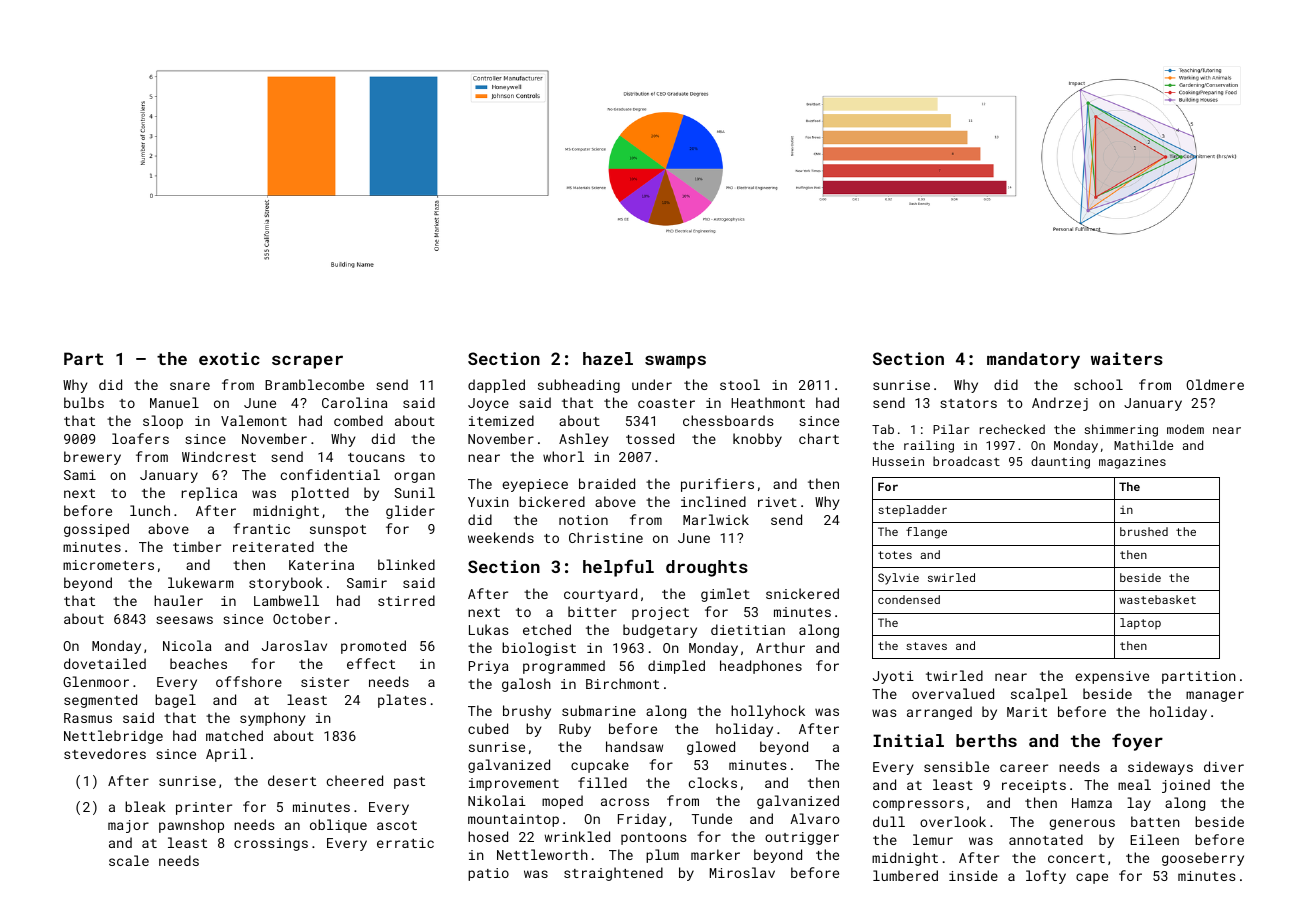  What do you see at coordinates (190, 386) in the page?
I see `snare` at bounding box center [190, 386].
